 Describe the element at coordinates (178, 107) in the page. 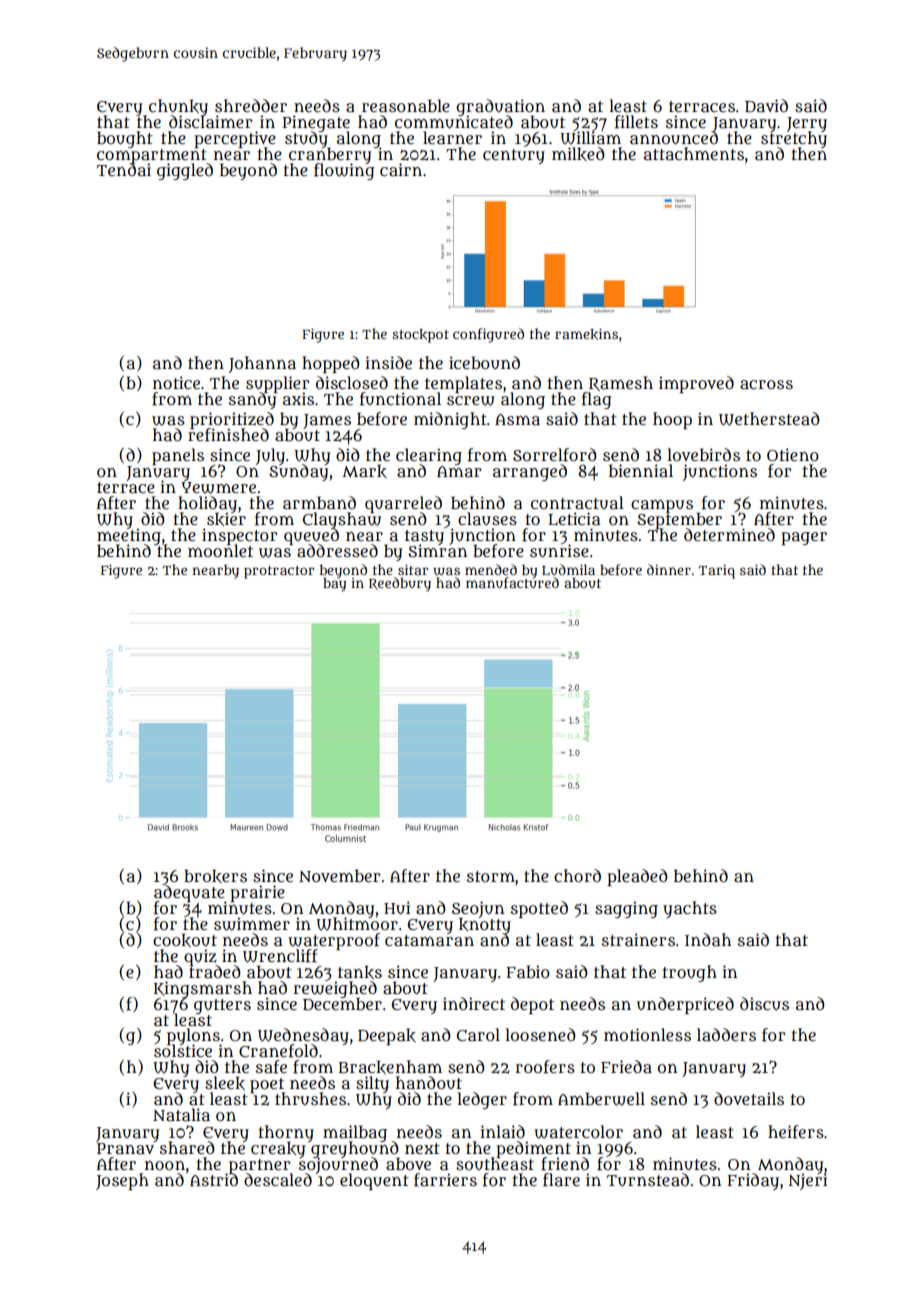

I see `chunky` at that location.
